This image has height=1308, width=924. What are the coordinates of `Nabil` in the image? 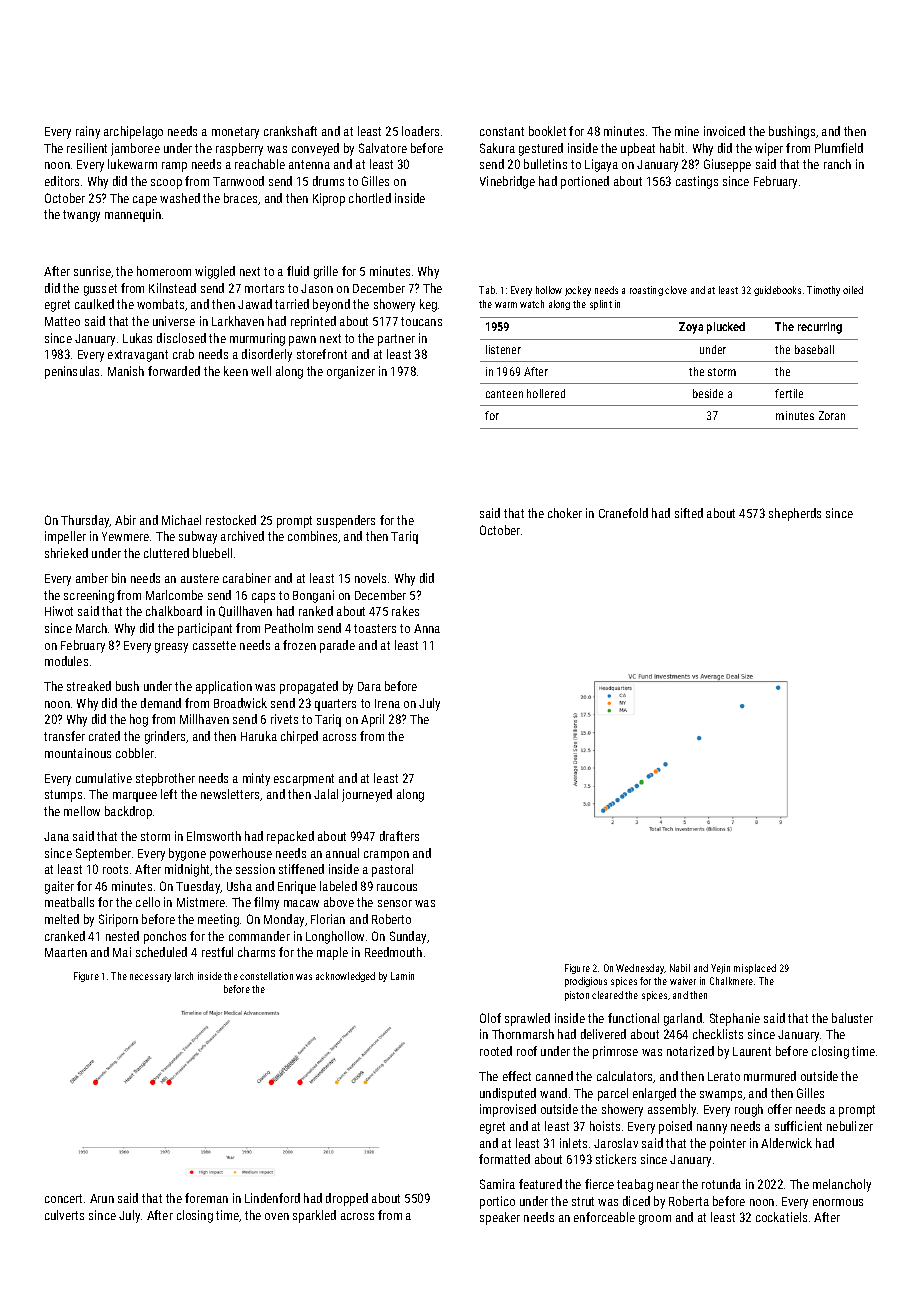 It's located at (680, 968).
